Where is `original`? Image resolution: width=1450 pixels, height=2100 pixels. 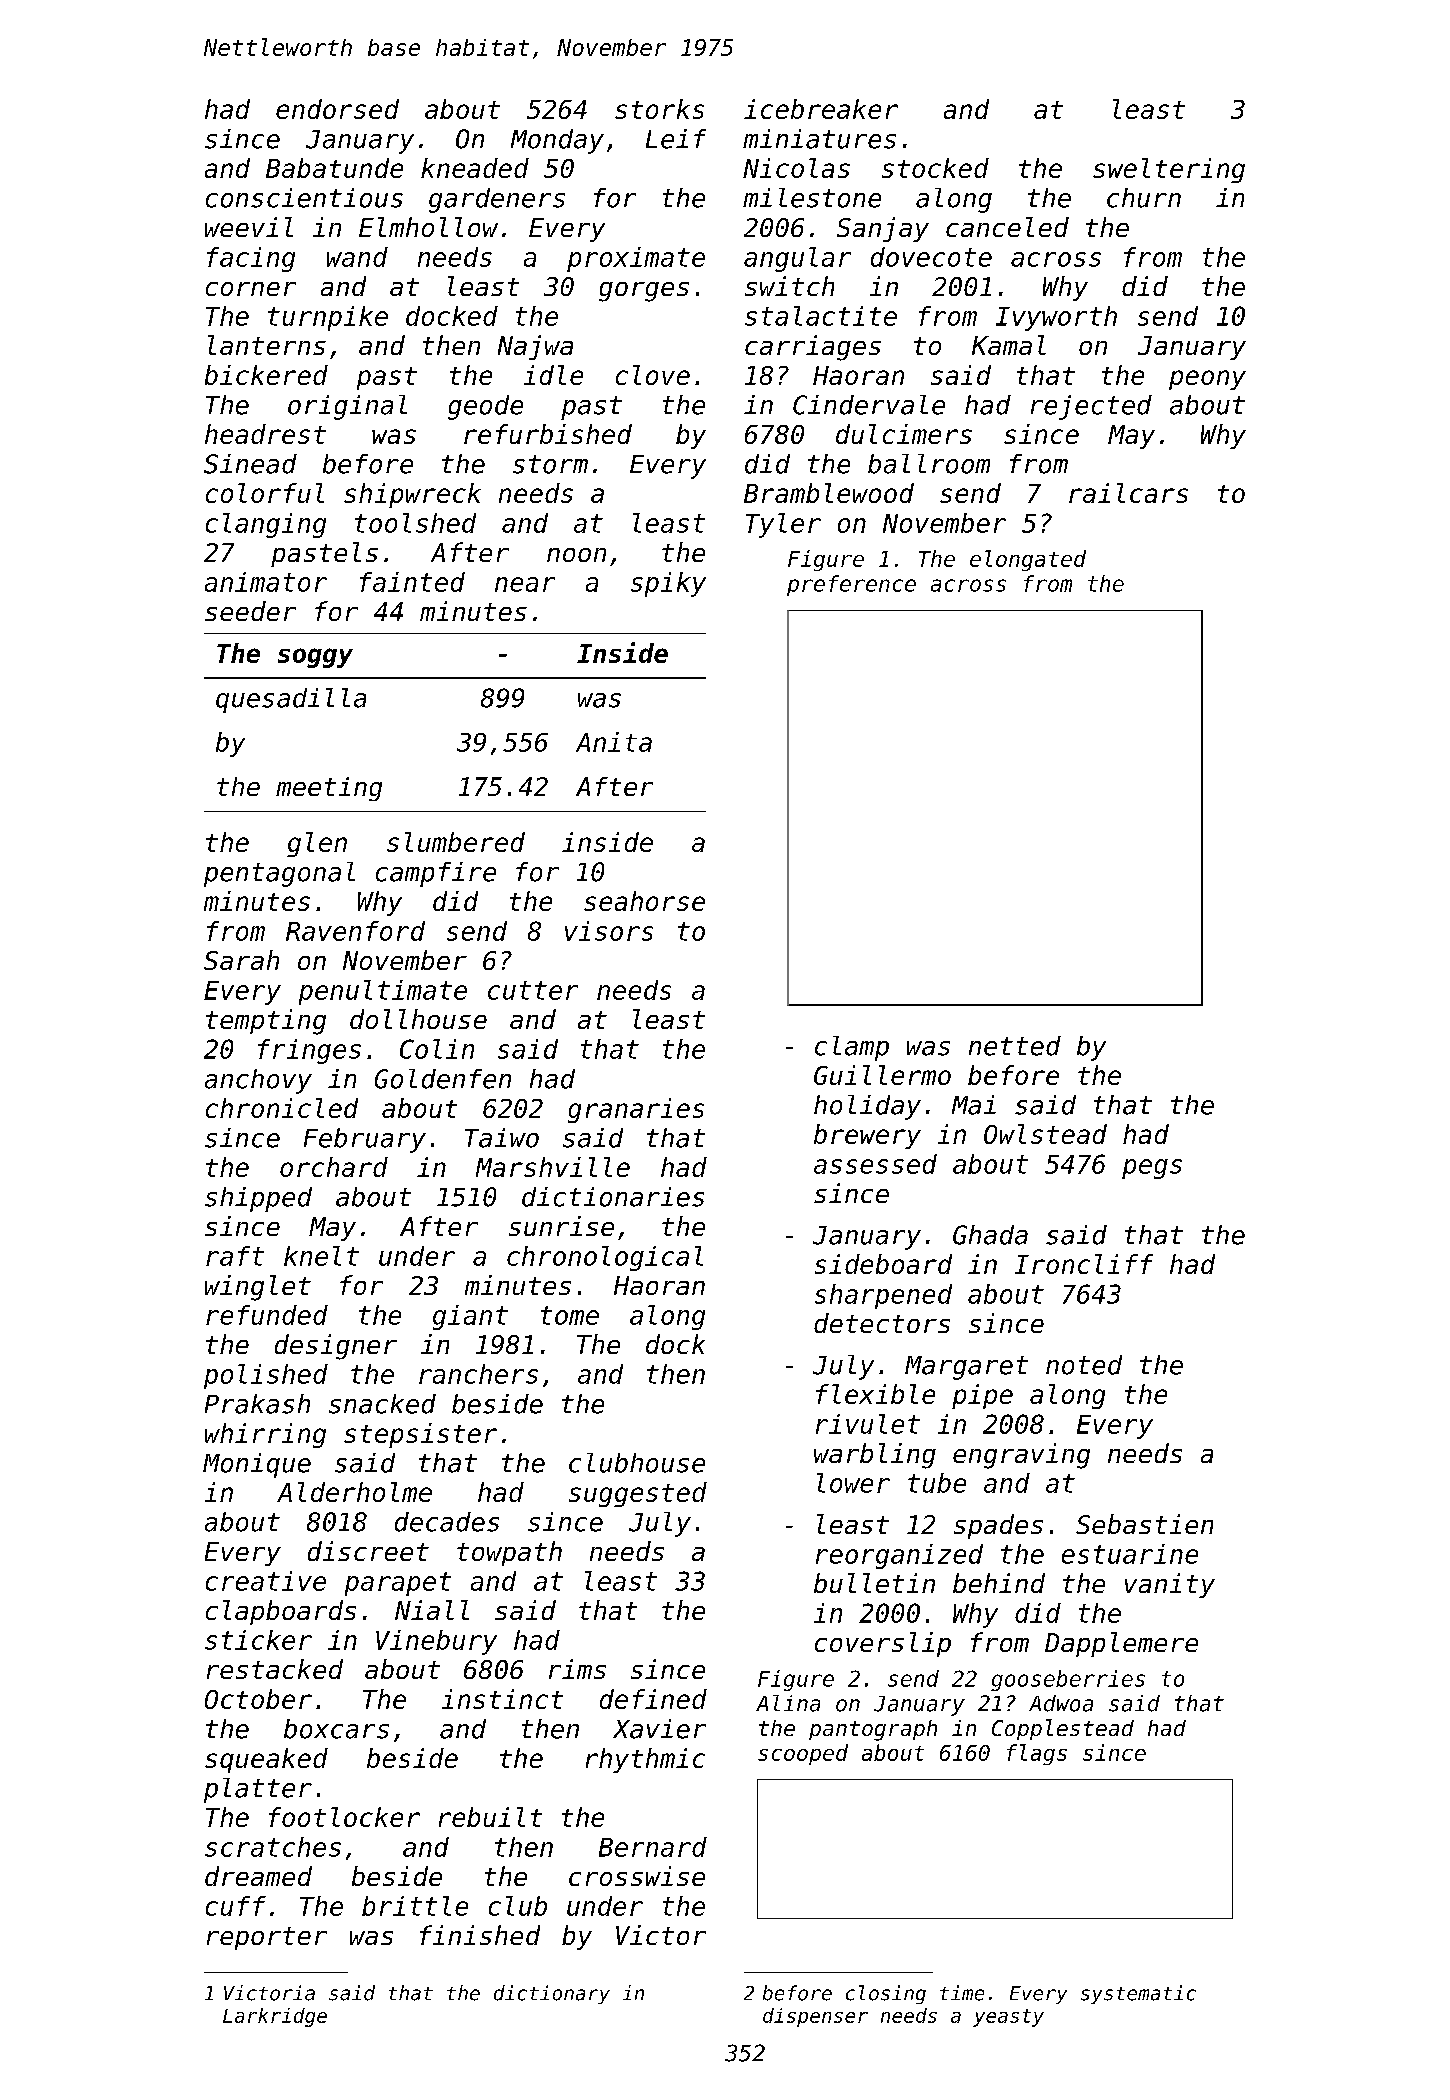 original is located at coordinates (347, 407).
